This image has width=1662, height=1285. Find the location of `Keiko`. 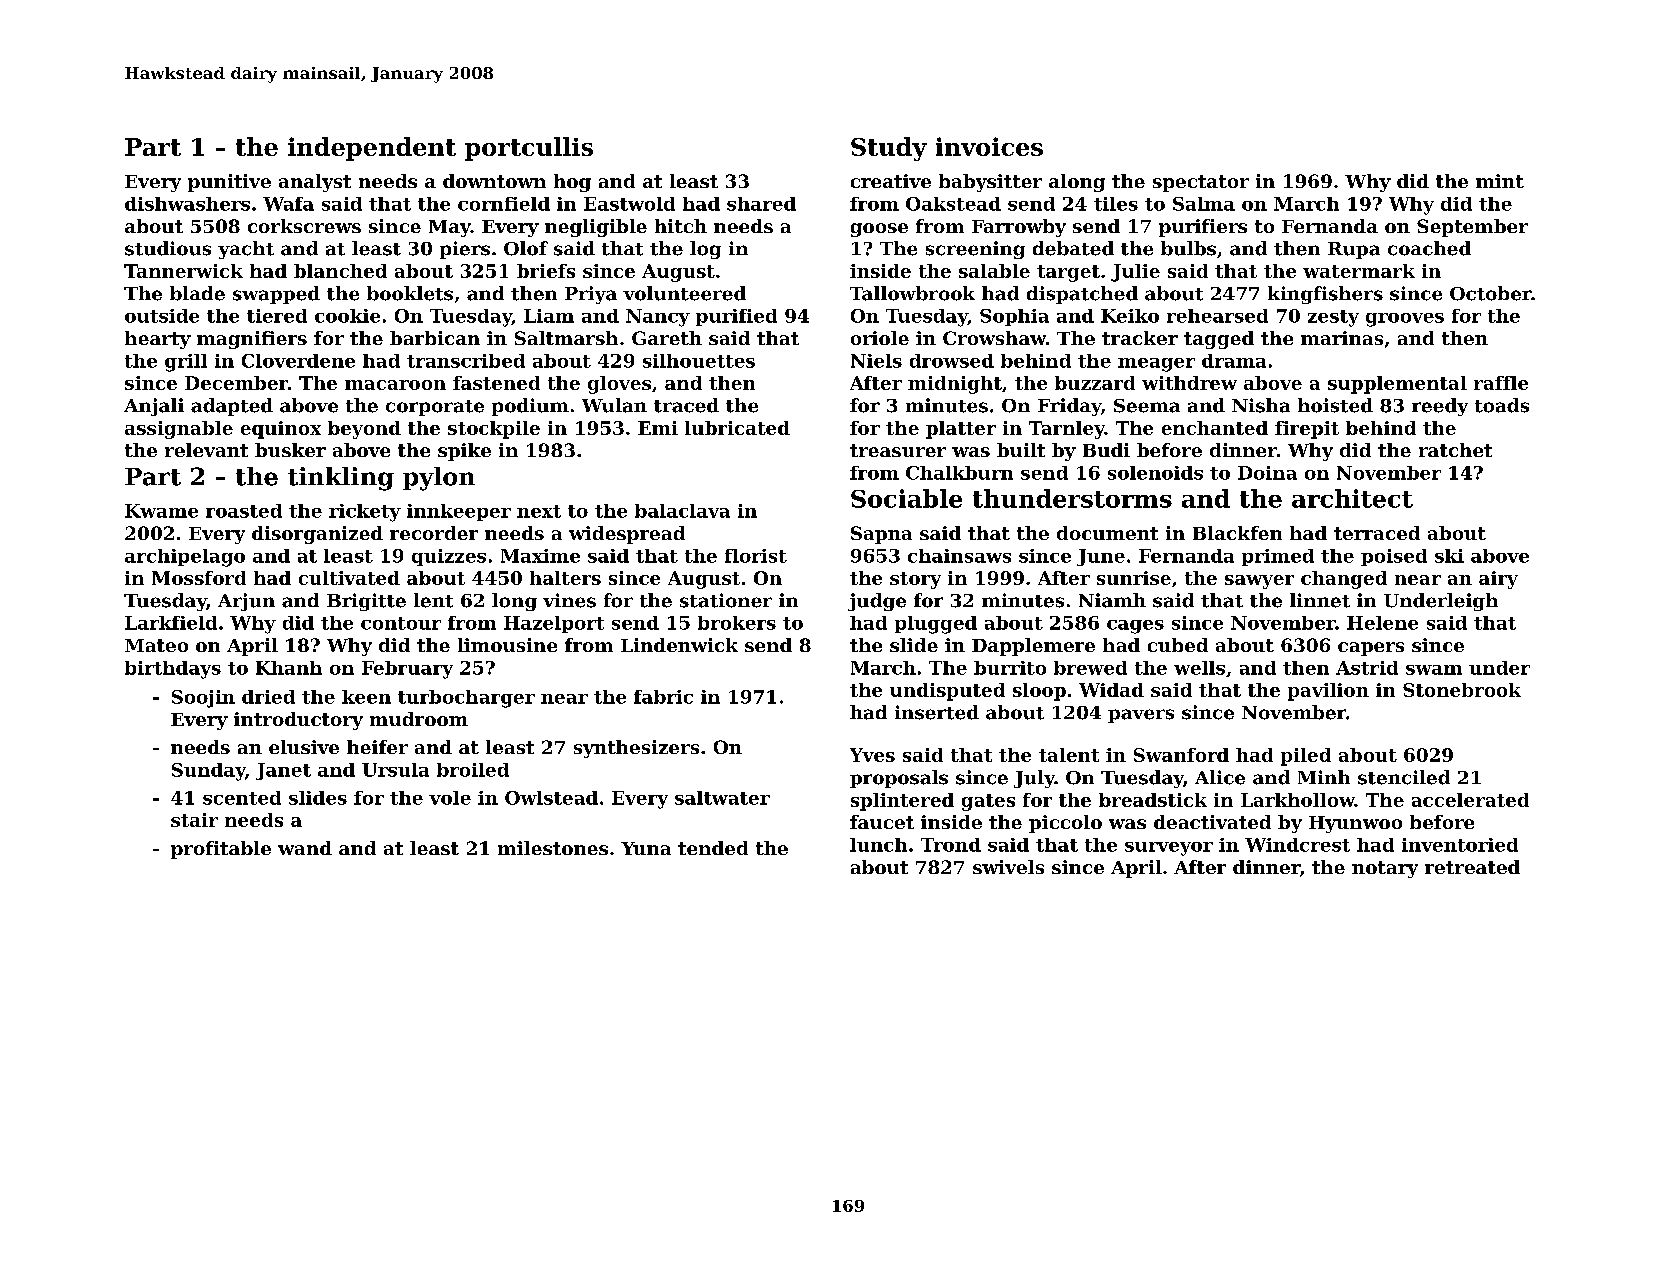

Keiko is located at coordinates (1130, 316).
